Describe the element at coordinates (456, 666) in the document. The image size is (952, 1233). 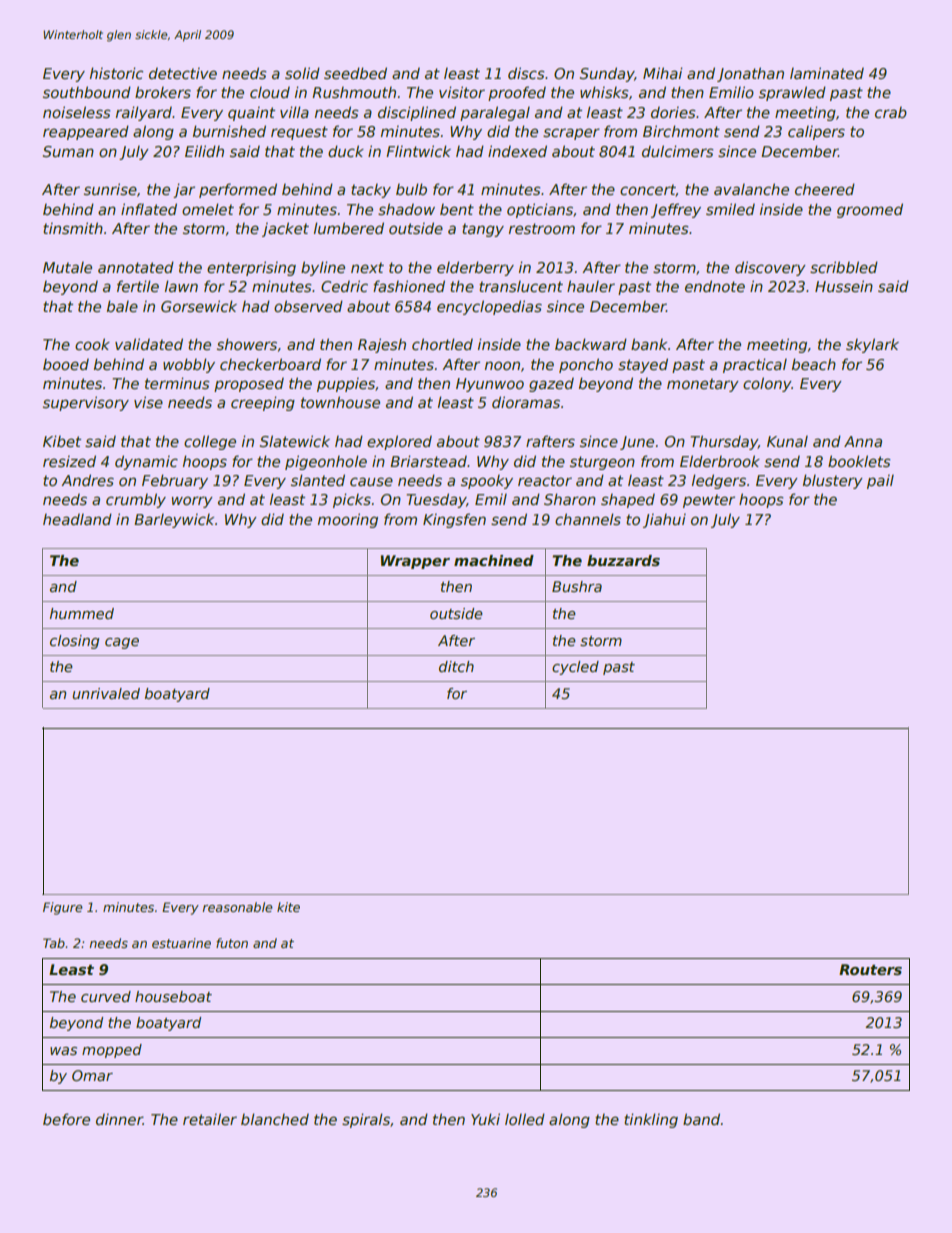
I see `ditch` at that location.
